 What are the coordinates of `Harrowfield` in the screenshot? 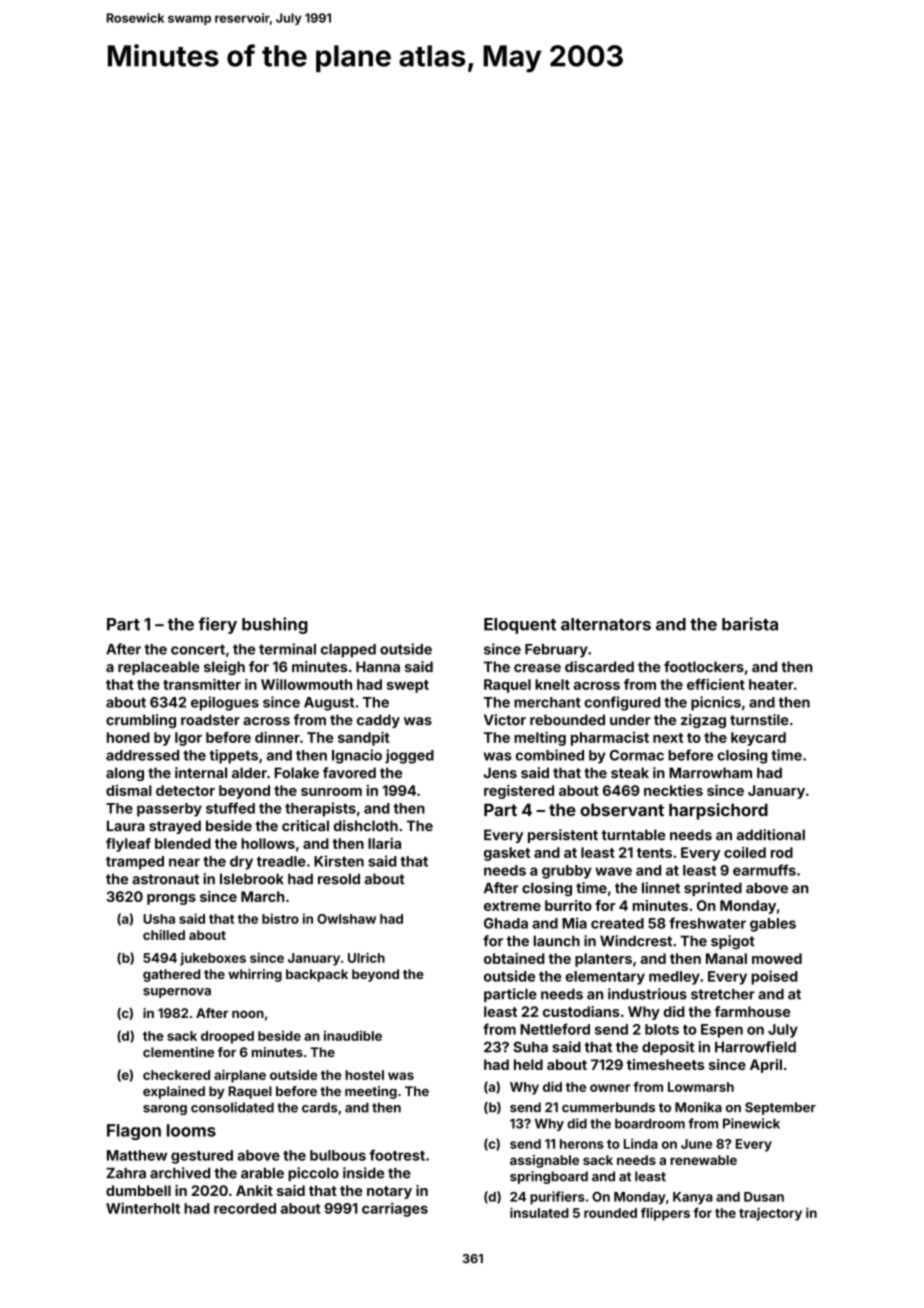 It's located at (755, 1047).
